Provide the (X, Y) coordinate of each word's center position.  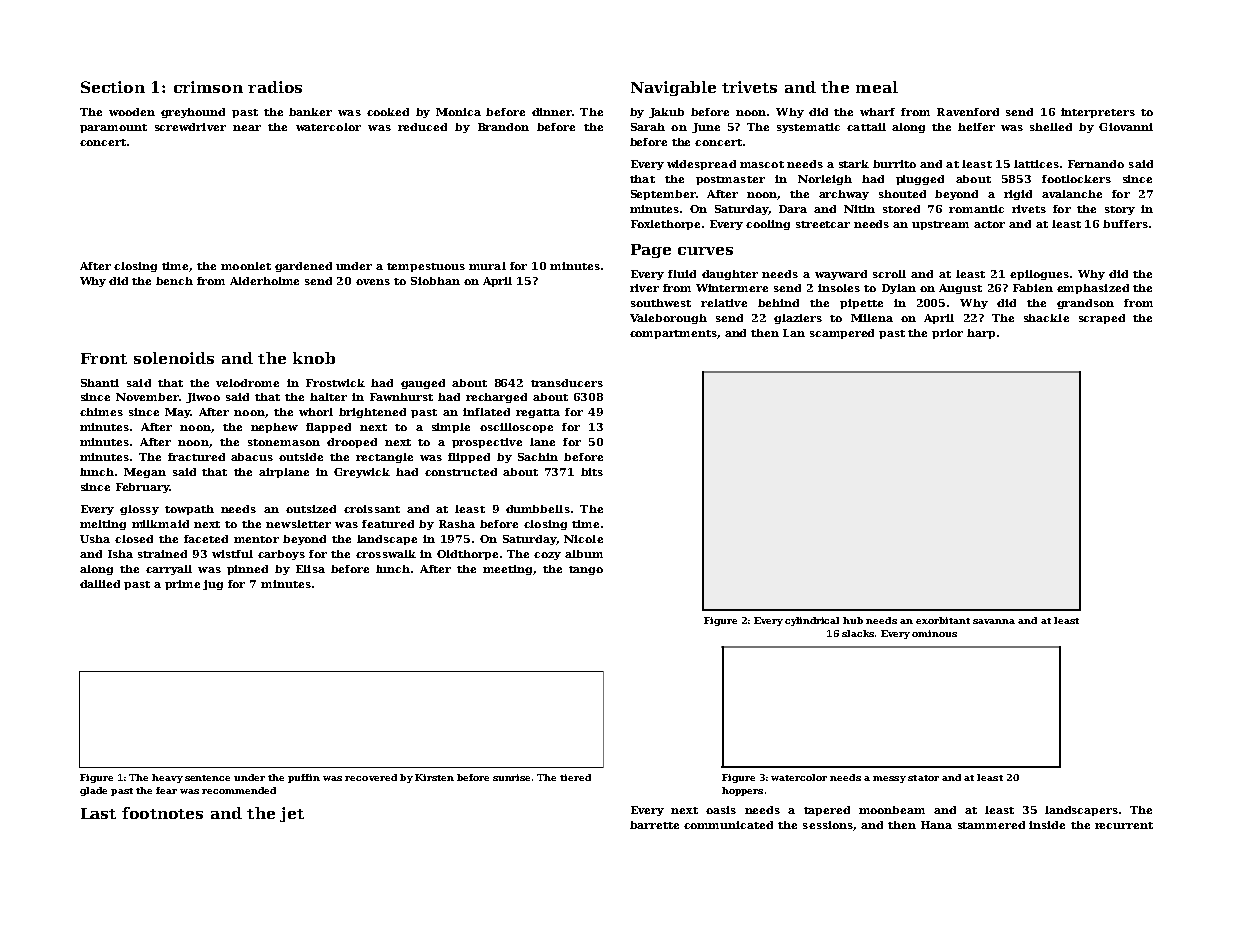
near (247, 128)
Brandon (503, 127)
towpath (189, 510)
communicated (728, 825)
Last (98, 813)
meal (877, 87)
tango (586, 570)
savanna (994, 621)
